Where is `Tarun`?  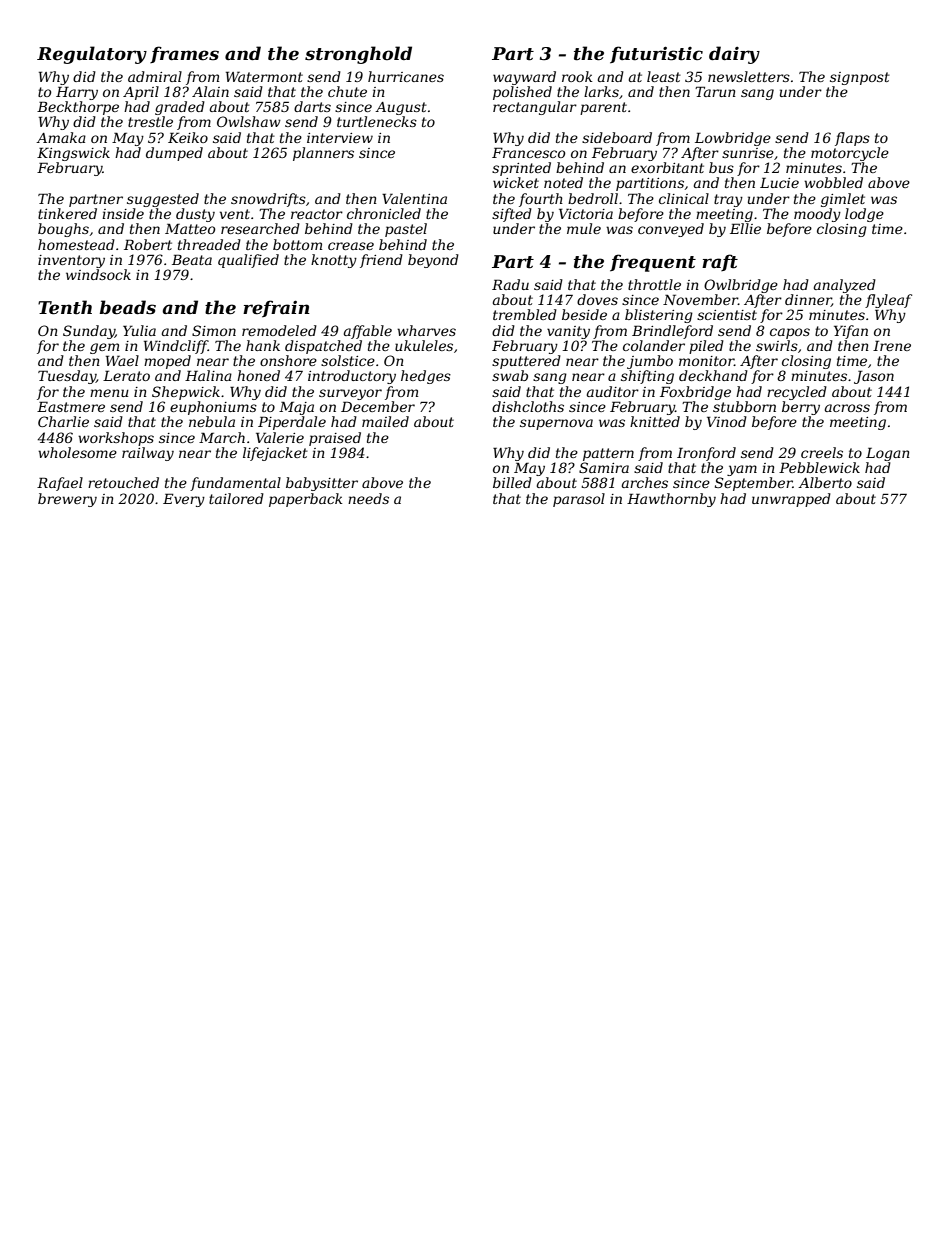
Tarun is located at coordinates (715, 91).
